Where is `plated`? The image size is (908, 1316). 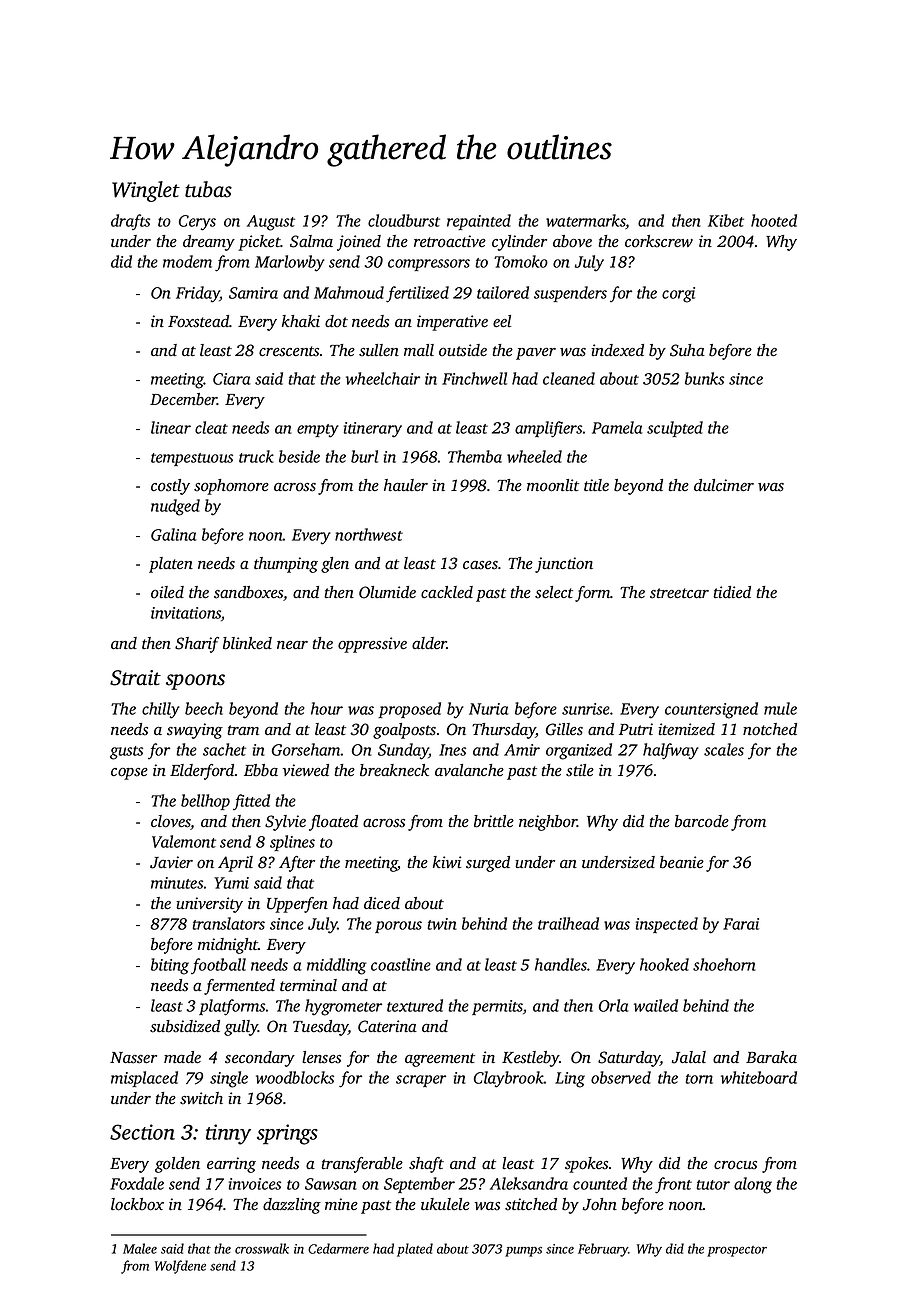
plated is located at coordinates (415, 1250).
